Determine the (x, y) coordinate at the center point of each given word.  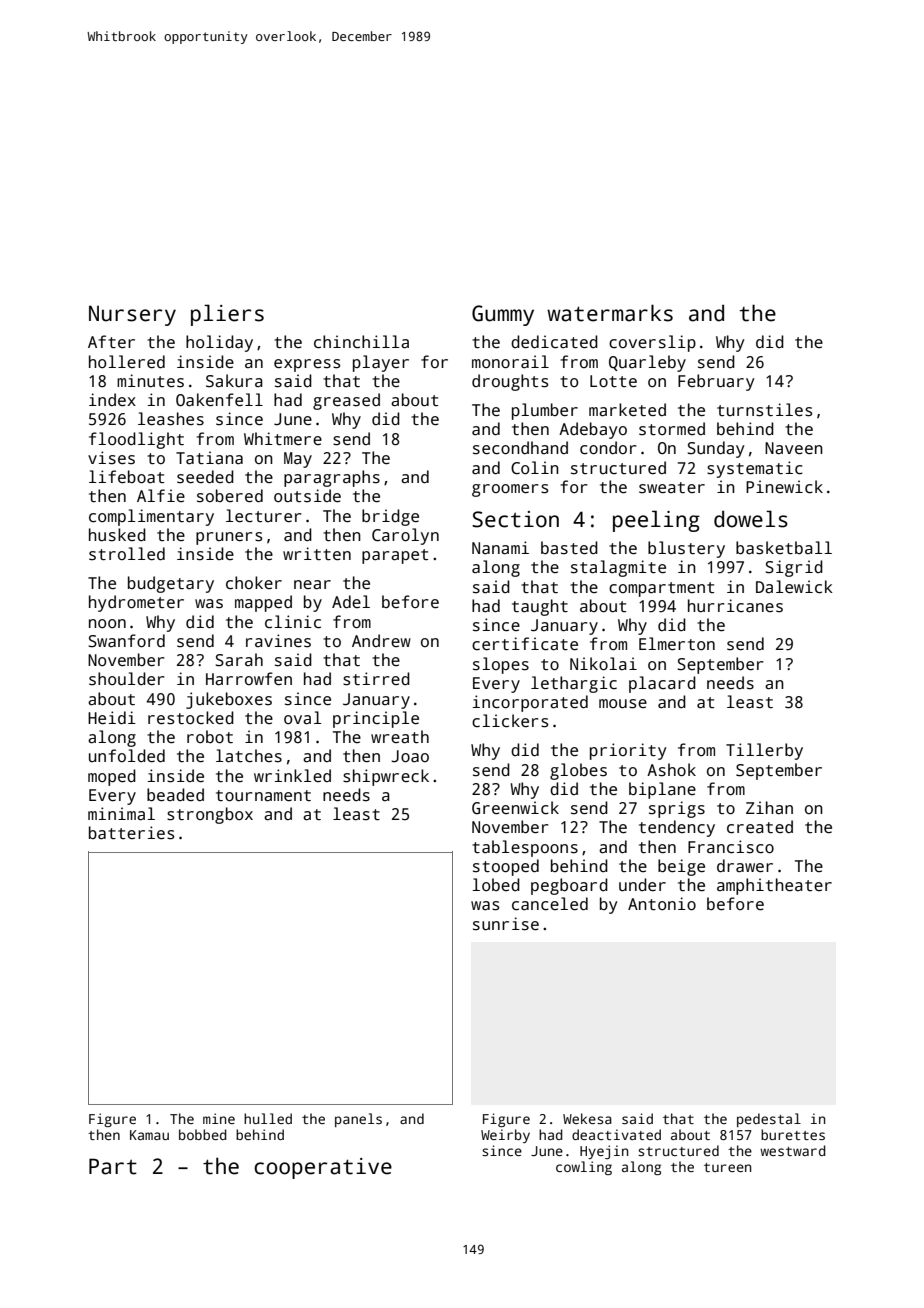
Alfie (161, 495)
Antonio (662, 903)
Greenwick (515, 808)
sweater (672, 488)
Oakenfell (219, 400)
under (642, 884)
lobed (496, 884)
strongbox (210, 815)
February (716, 382)
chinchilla (361, 342)
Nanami (500, 548)
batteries (131, 833)
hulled (268, 1118)
